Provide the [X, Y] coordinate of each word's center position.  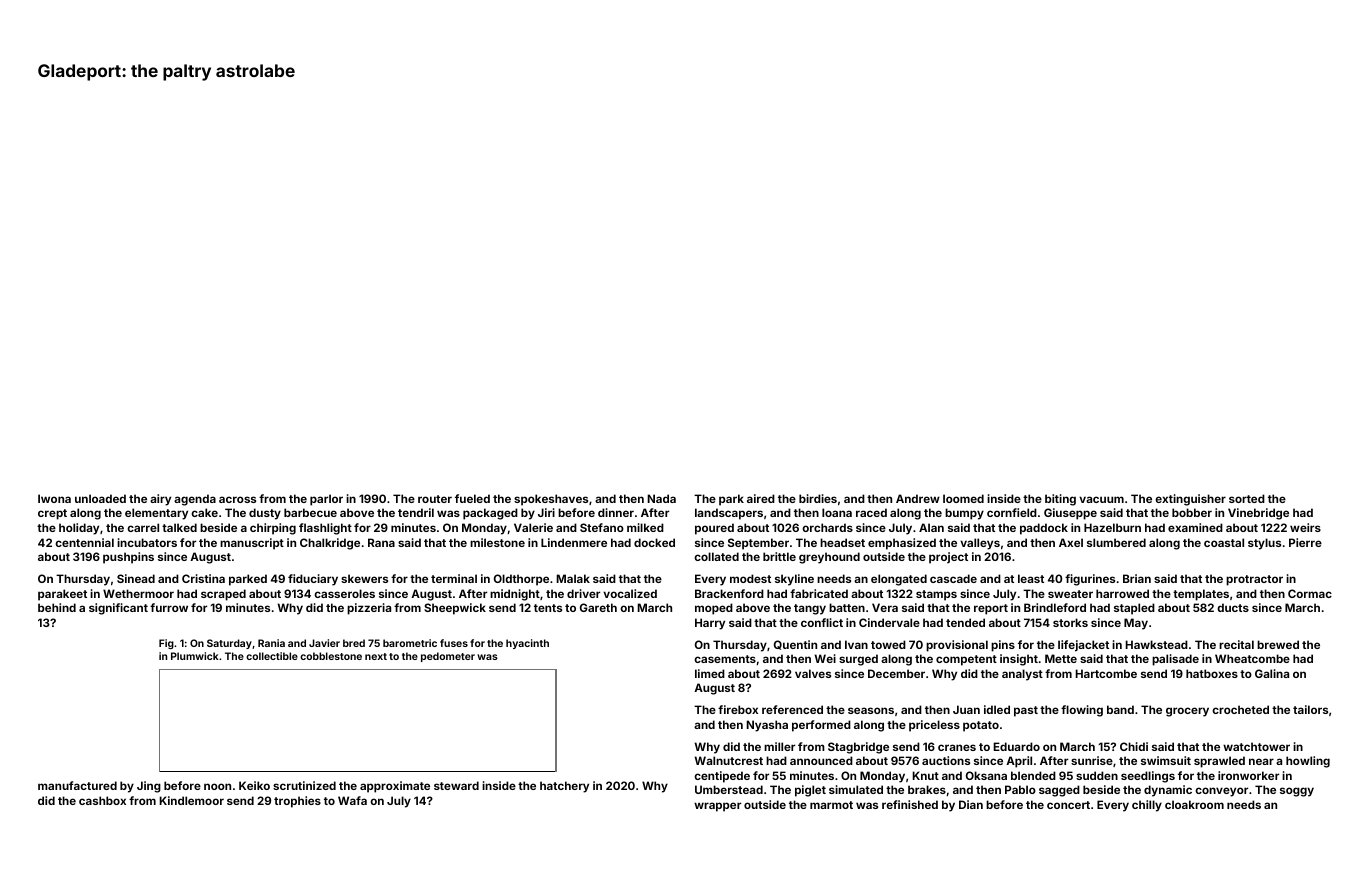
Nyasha [767, 726]
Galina [1272, 673]
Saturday [229, 644]
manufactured [77, 785]
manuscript [252, 544]
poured [714, 529]
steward [456, 785]
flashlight [325, 529]
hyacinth [527, 644]
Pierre [1305, 542]
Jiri [546, 512]
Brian [1137, 578]
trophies [297, 802]
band [1120, 709]
